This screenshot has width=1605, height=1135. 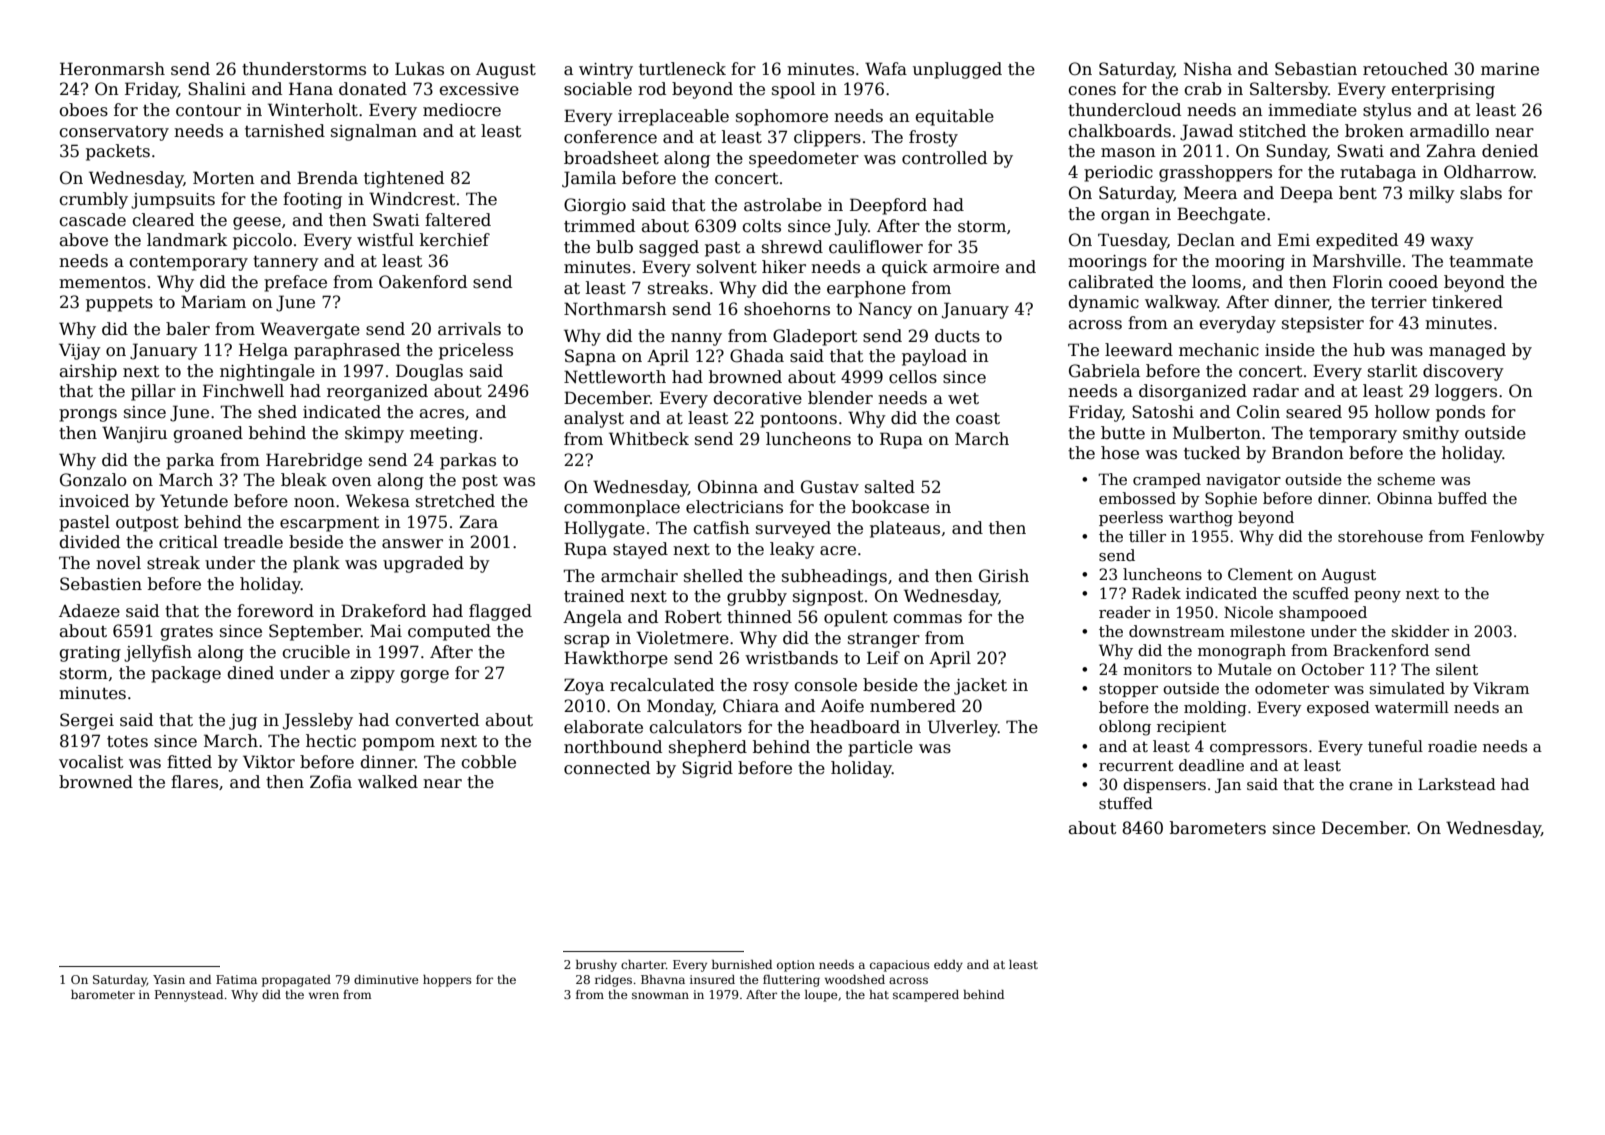 What do you see at coordinates (101, 584) in the screenshot?
I see `Sebastien` at bounding box center [101, 584].
